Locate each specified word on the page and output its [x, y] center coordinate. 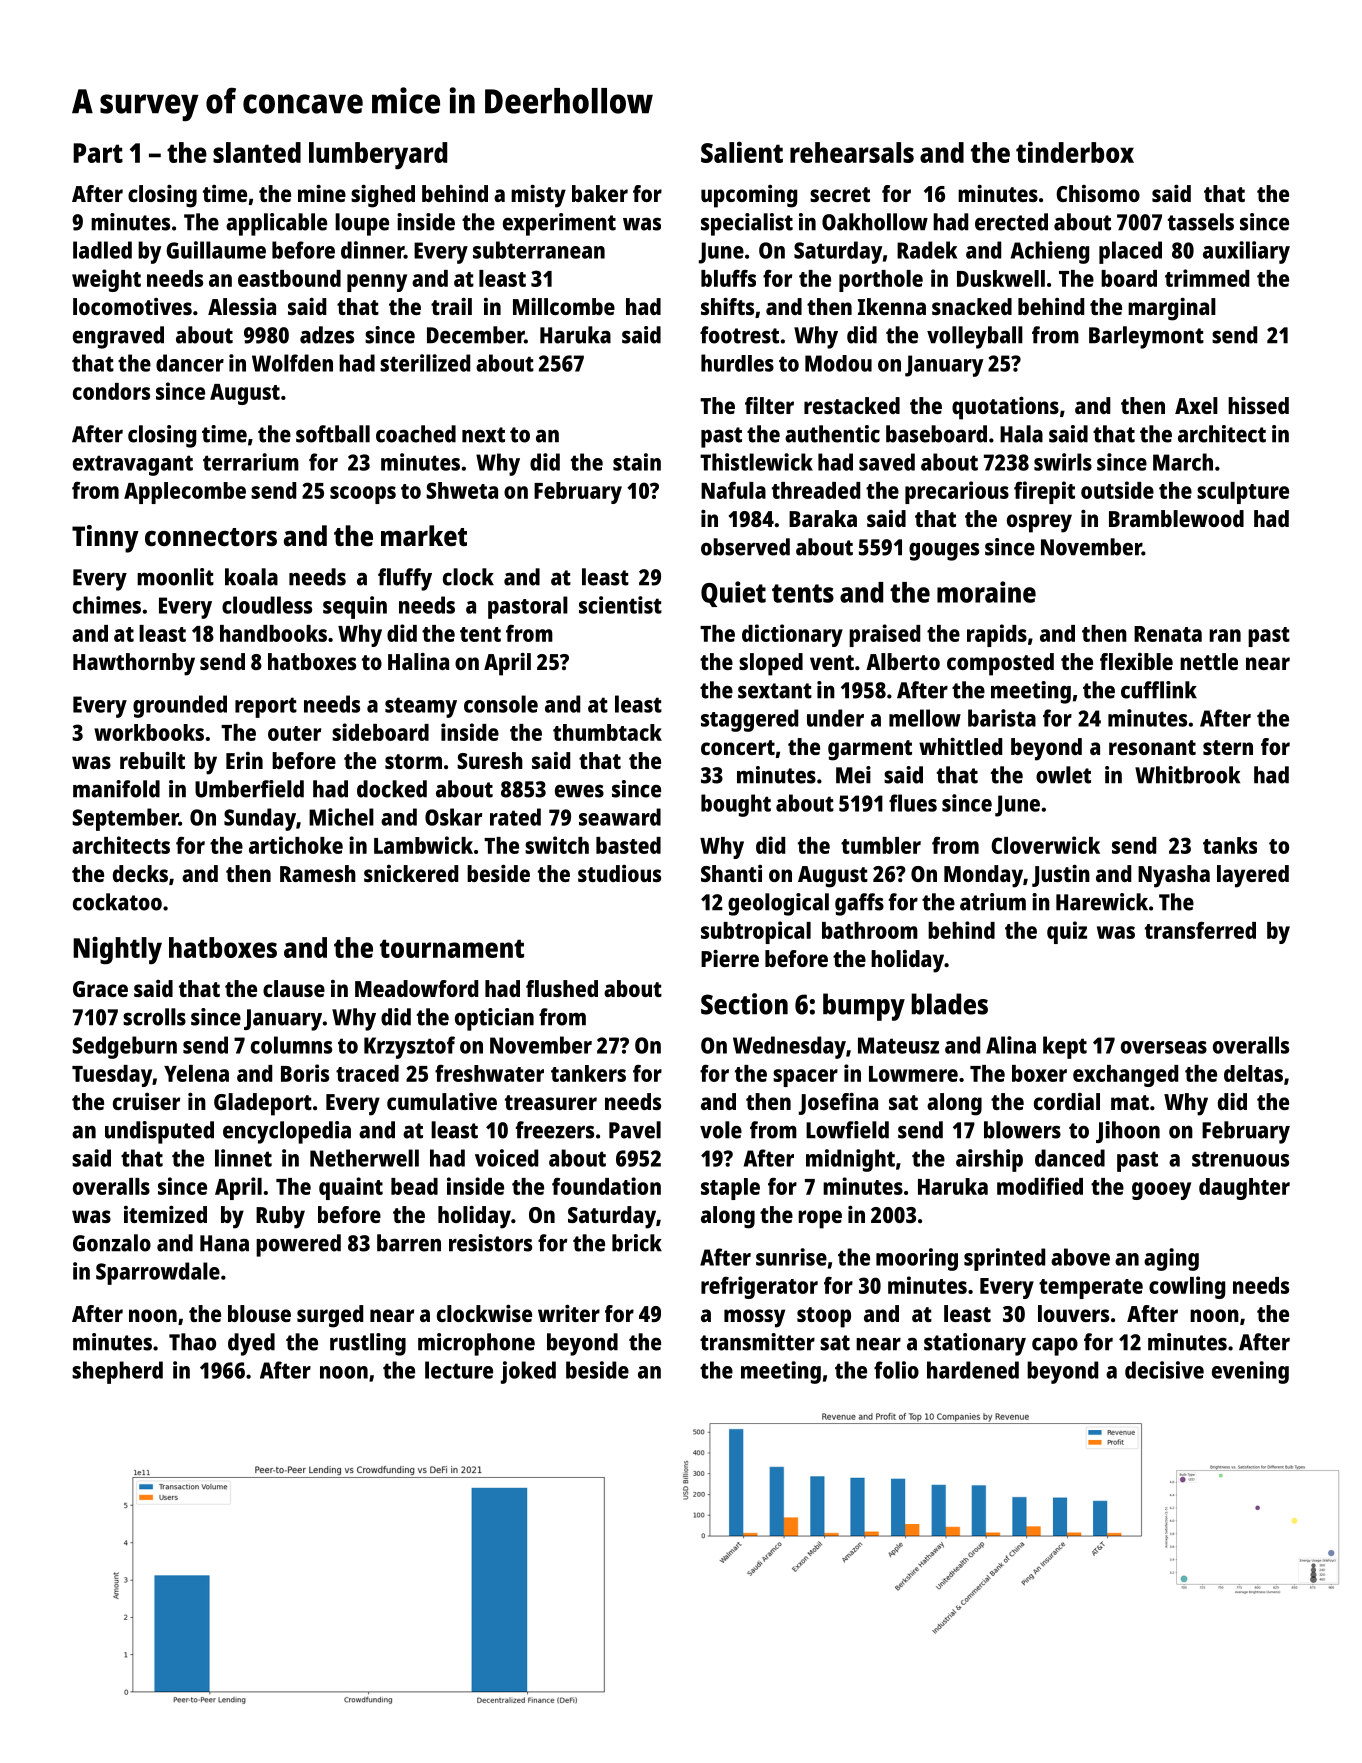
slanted [257, 152]
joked [528, 1372]
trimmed [1207, 278]
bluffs [728, 278]
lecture [459, 1370]
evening [1250, 1372]
